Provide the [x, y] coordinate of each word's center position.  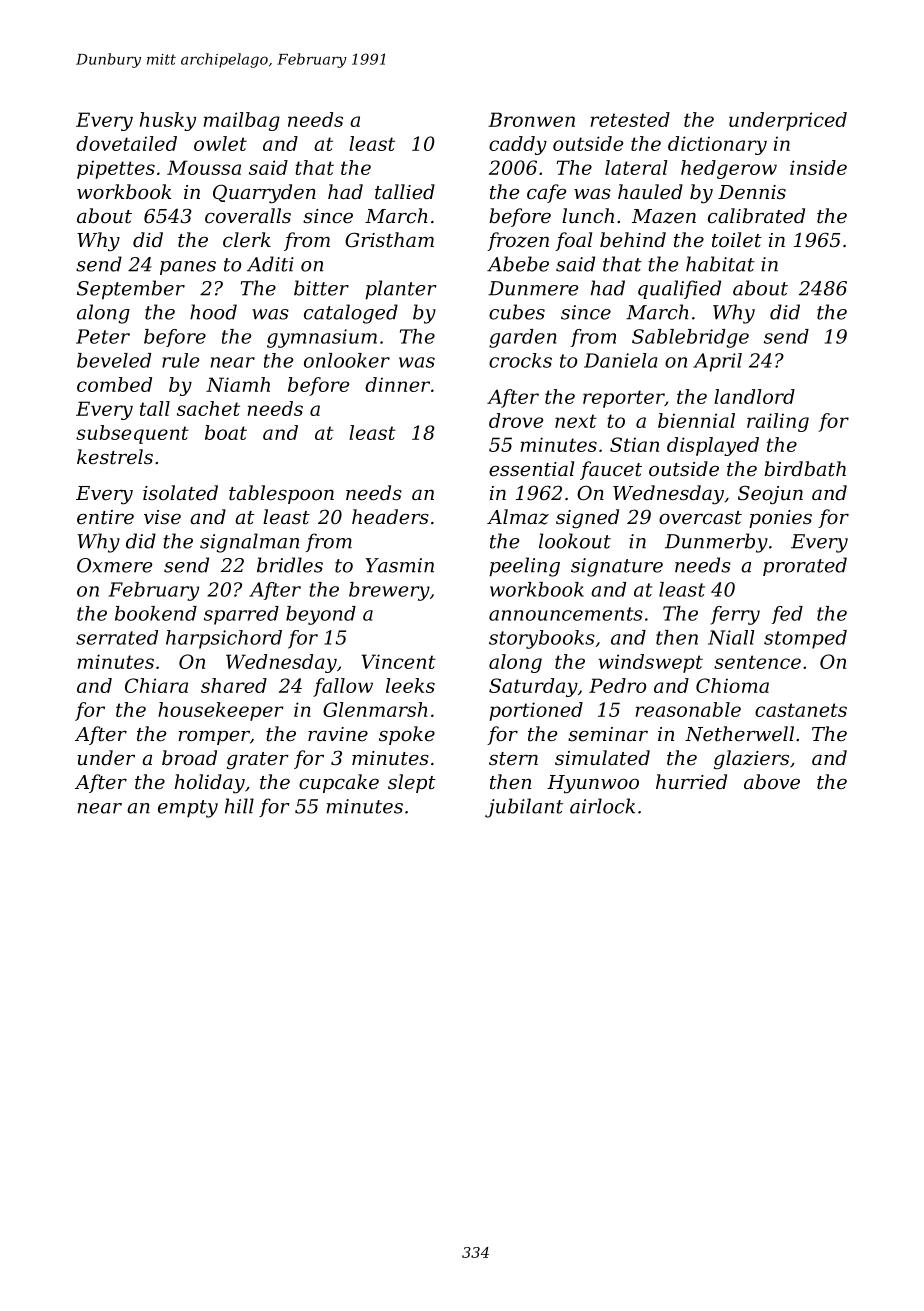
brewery [389, 591]
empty [188, 809]
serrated [117, 637]
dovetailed [126, 143]
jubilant [524, 808]
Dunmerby [716, 543]
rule [180, 360]
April [717, 362]
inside [818, 167]
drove [516, 420]
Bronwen [531, 119]
